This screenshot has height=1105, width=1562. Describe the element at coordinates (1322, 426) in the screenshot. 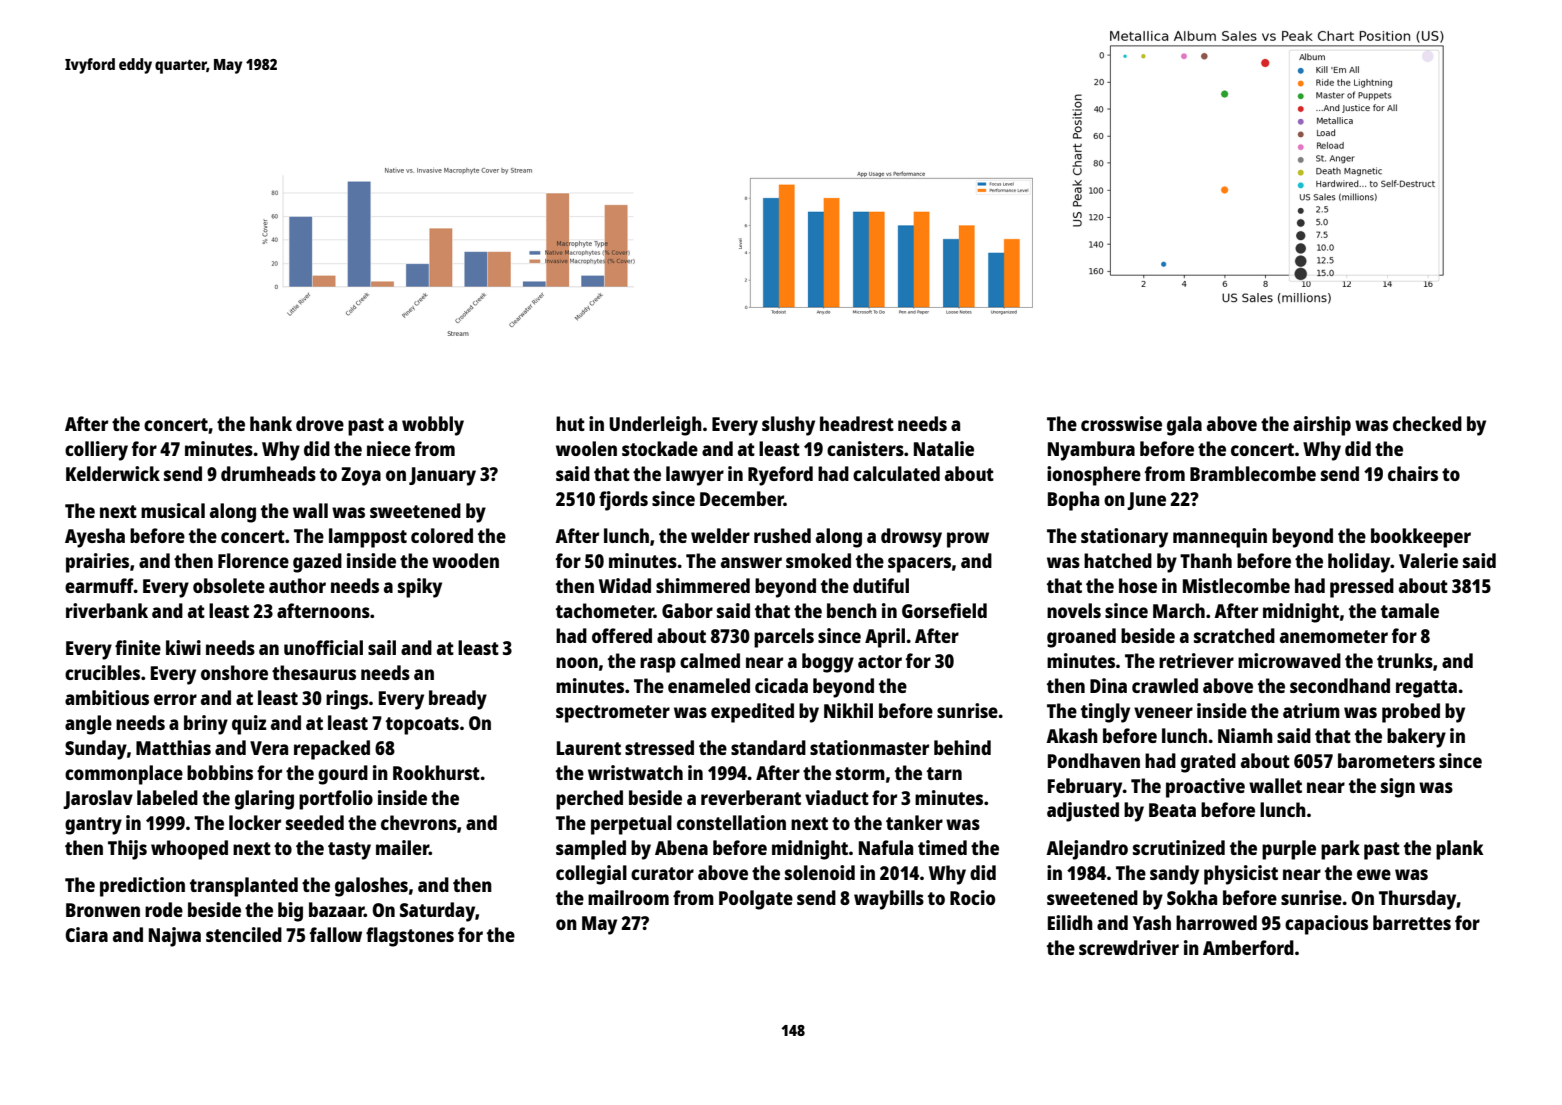

I see `airship` at that location.
